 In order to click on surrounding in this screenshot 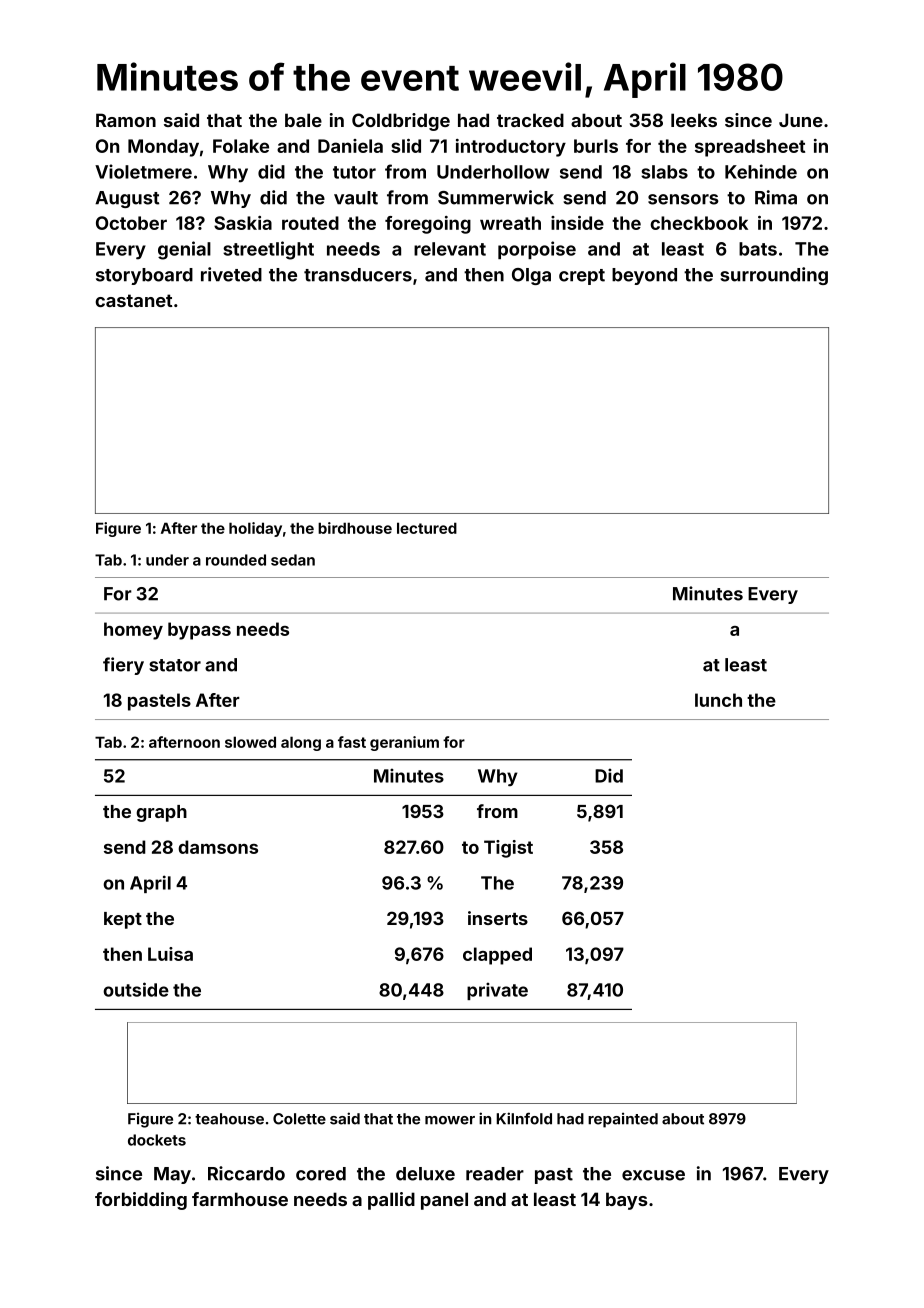, I will do `click(774, 276)`.
